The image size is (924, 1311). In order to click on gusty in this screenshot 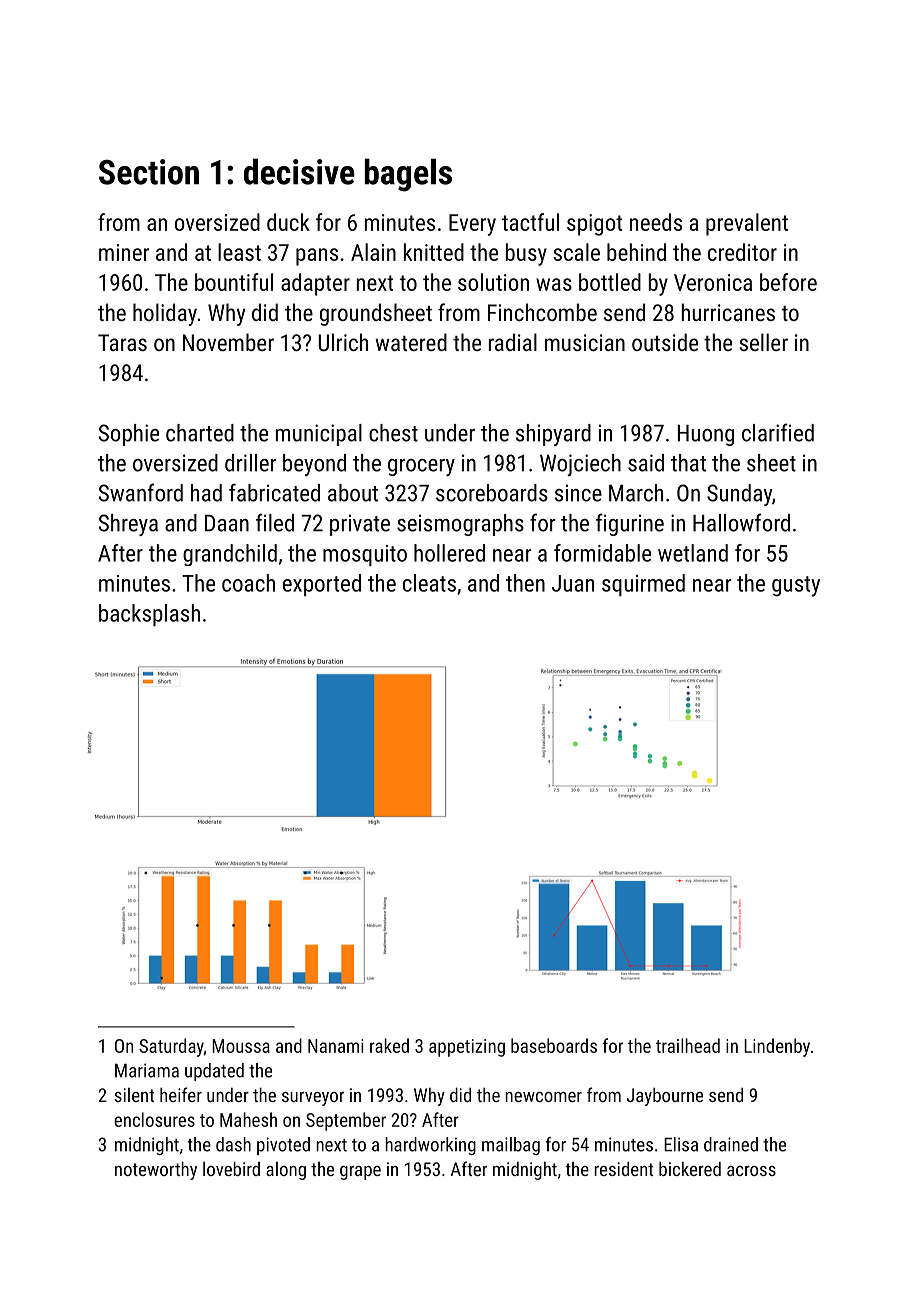, I will do `click(796, 586)`.
